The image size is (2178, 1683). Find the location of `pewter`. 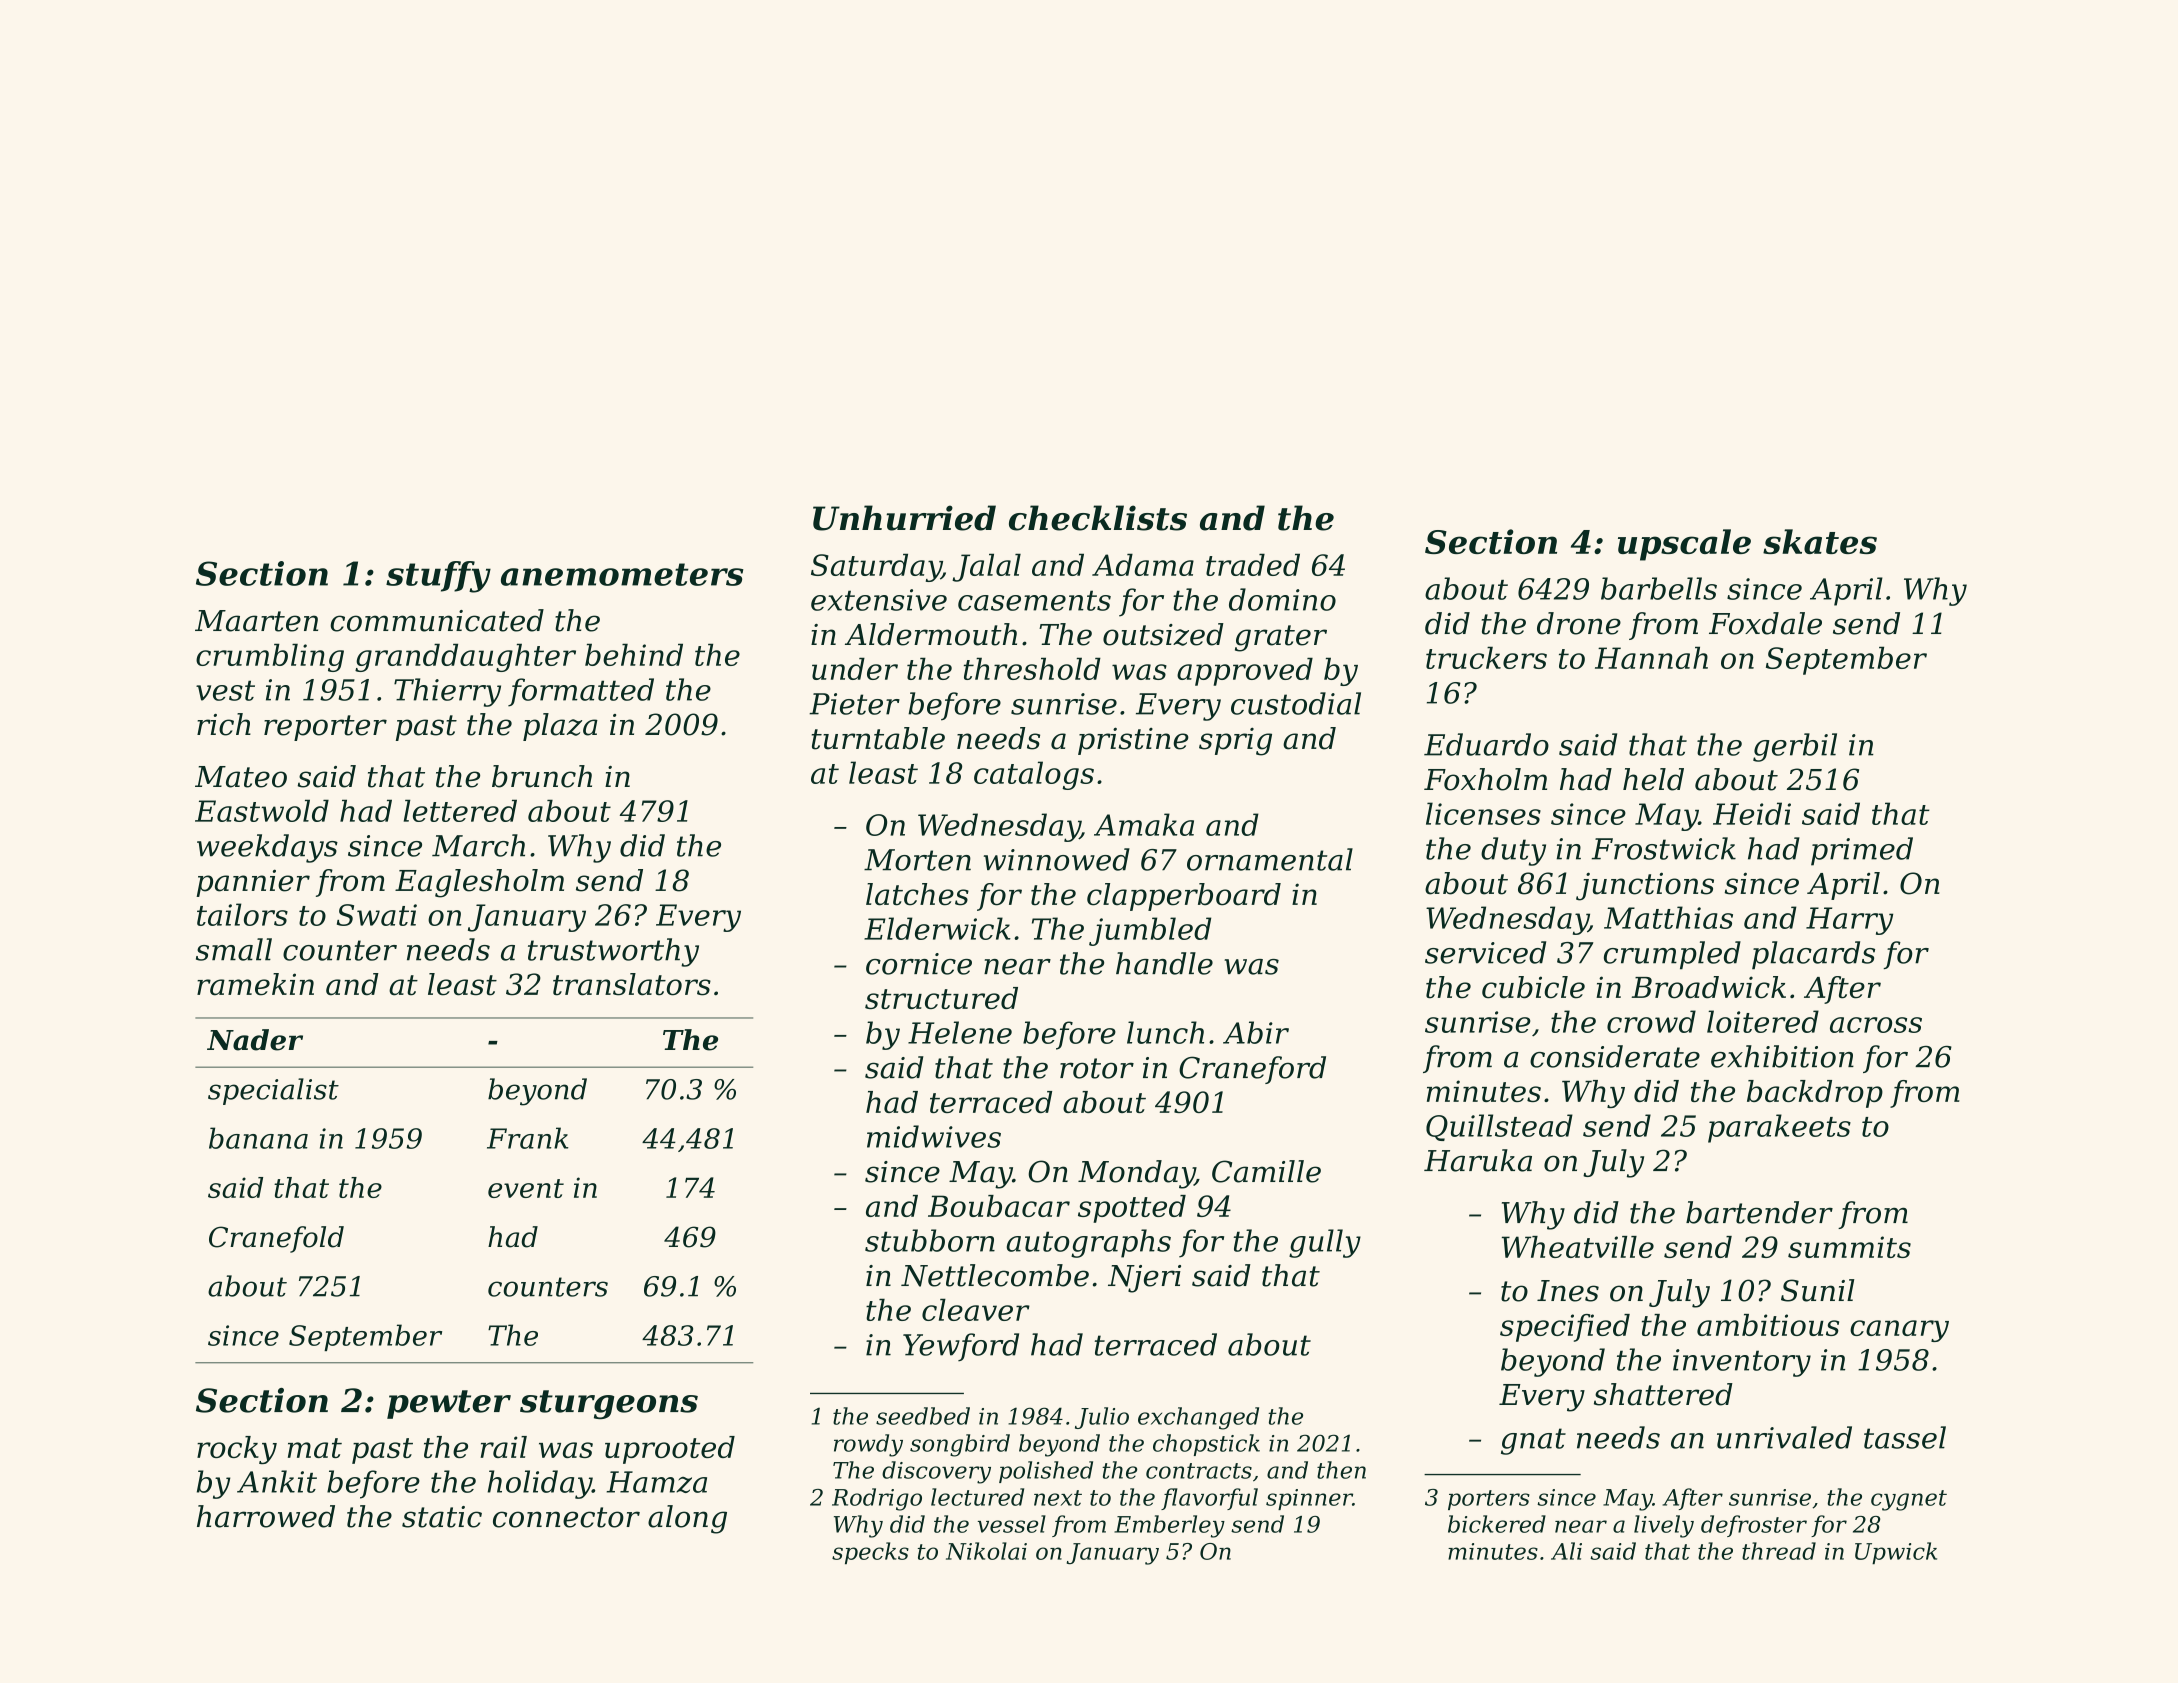

pewter is located at coordinates (449, 1404).
